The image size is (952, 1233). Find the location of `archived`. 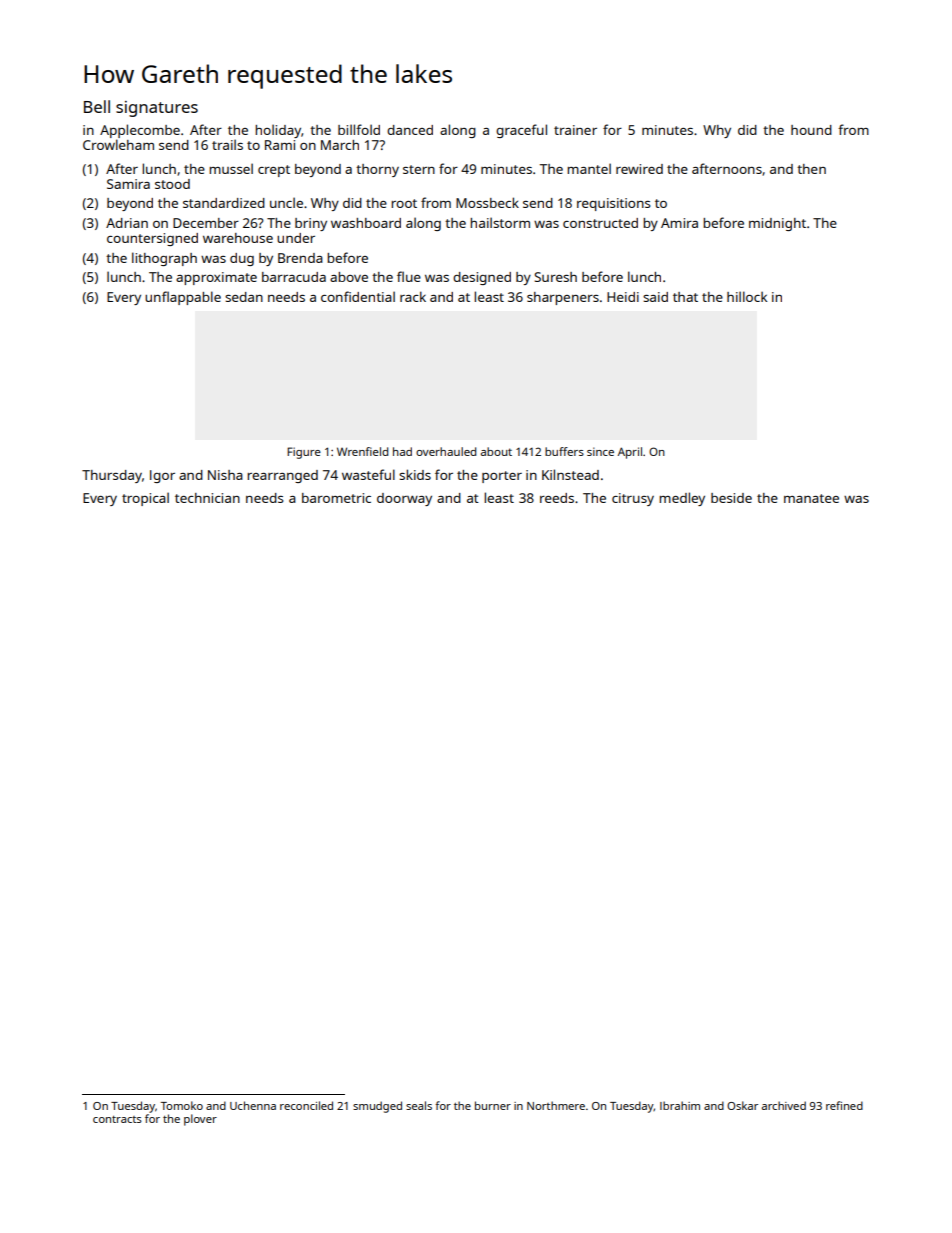

archived is located at coordinates (784, 1105).
